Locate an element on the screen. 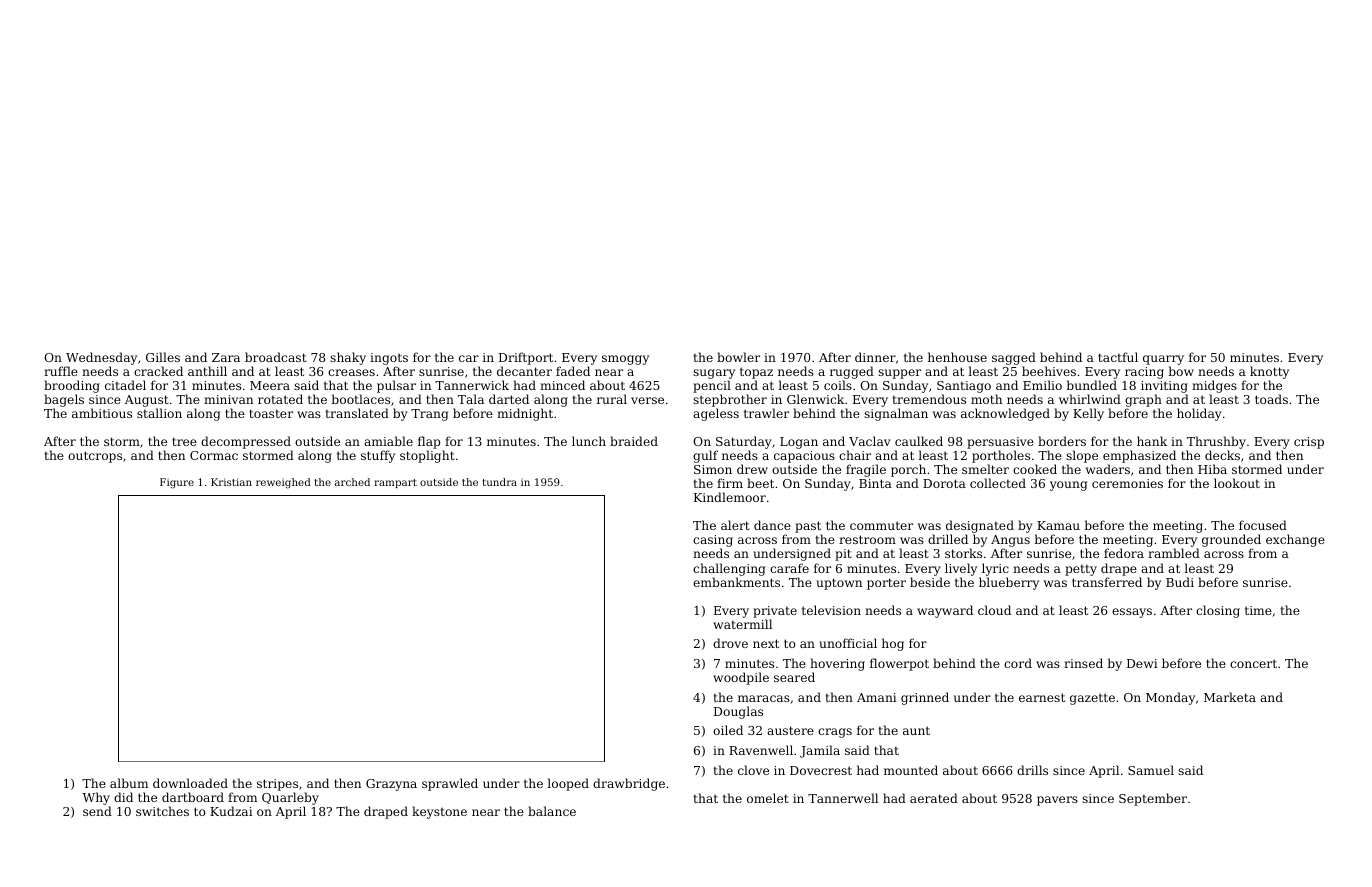  stripes is located at coordinates (277, 785).
